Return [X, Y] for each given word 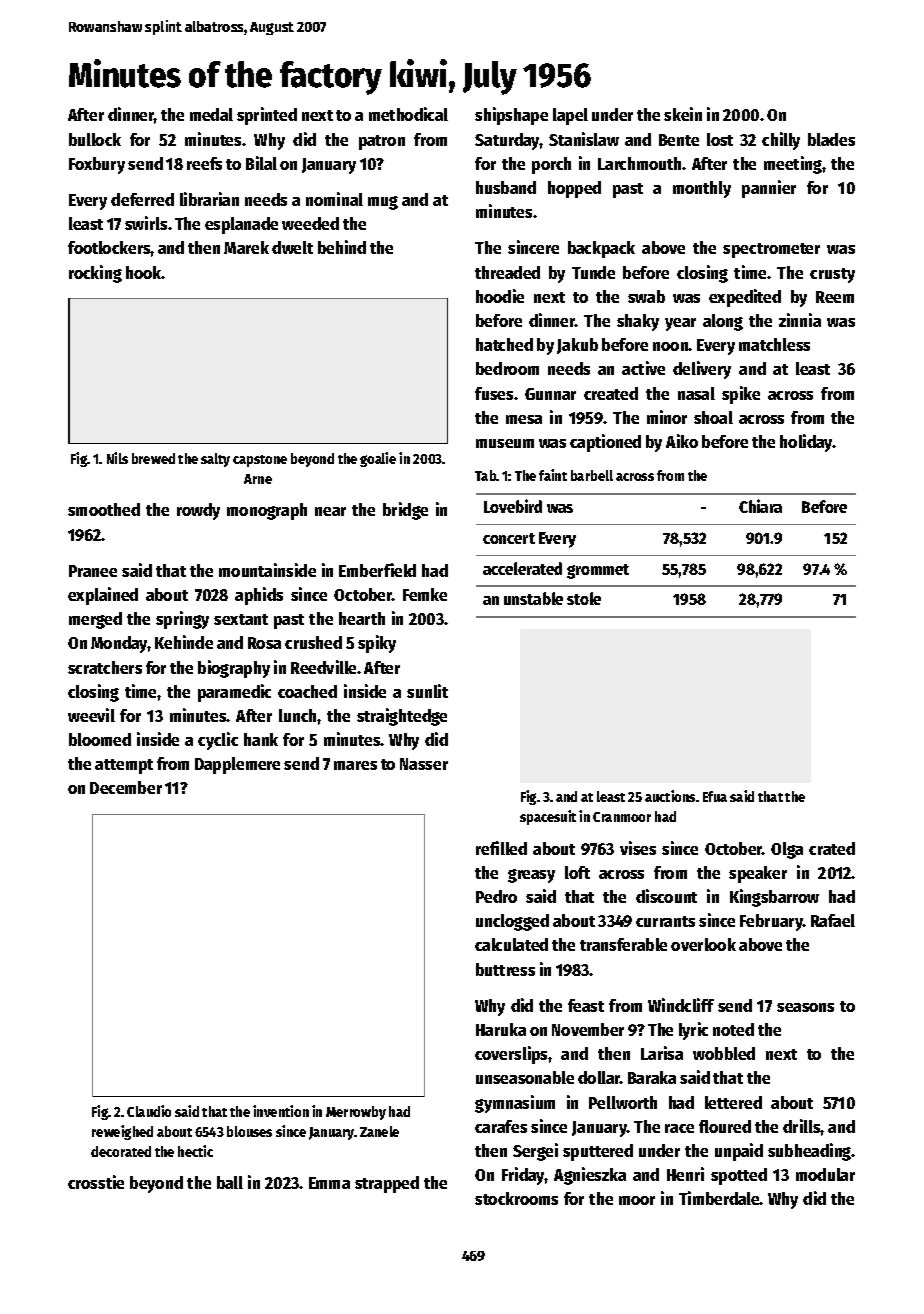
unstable [533, 598]
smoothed [104, 509]
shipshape [511, 116]
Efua [715, 796]
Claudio [149, 1111]
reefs [204, 163]
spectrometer [771, 250]
